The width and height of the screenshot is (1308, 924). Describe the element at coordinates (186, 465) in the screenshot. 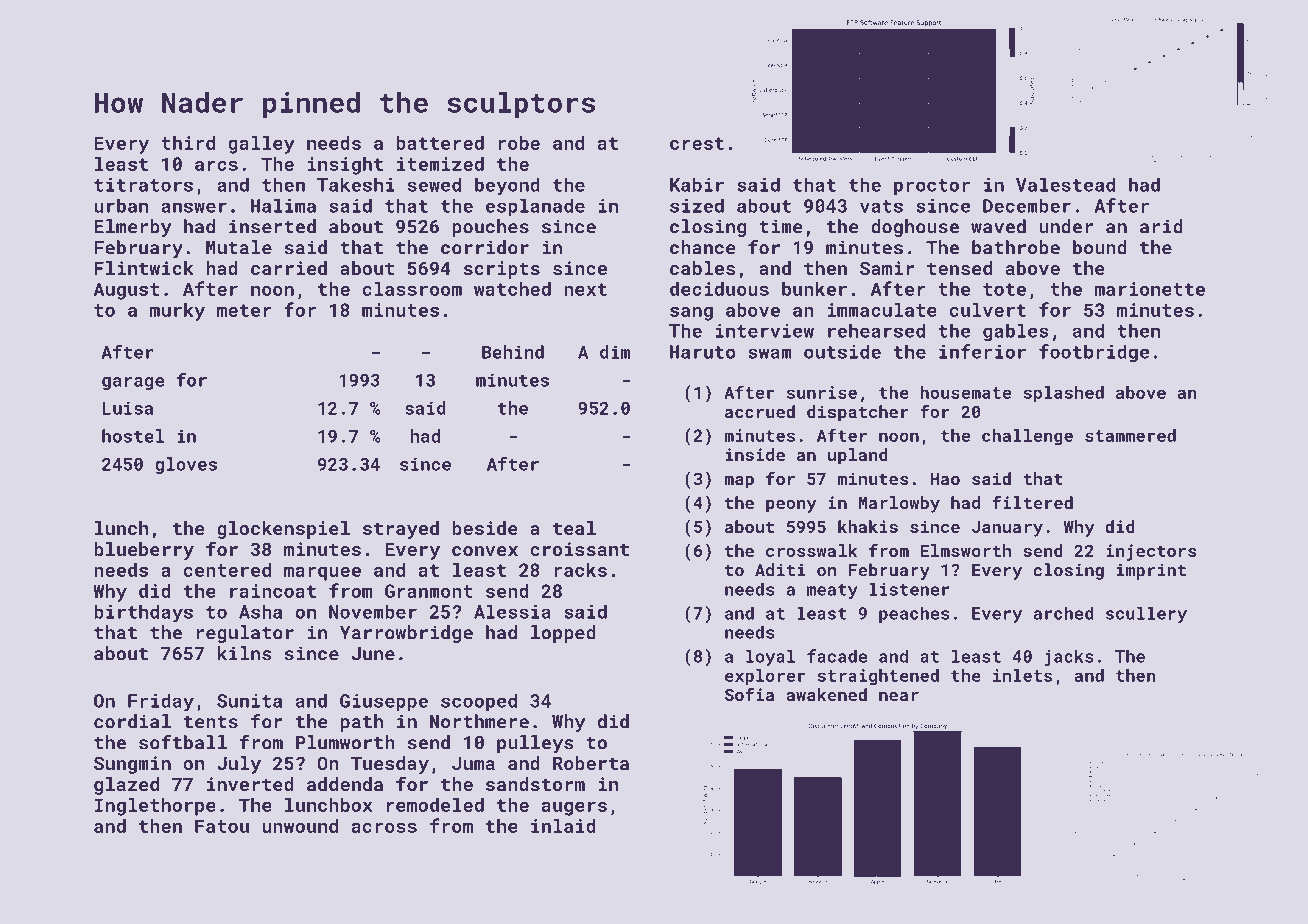

I see `gloves` at that location.
